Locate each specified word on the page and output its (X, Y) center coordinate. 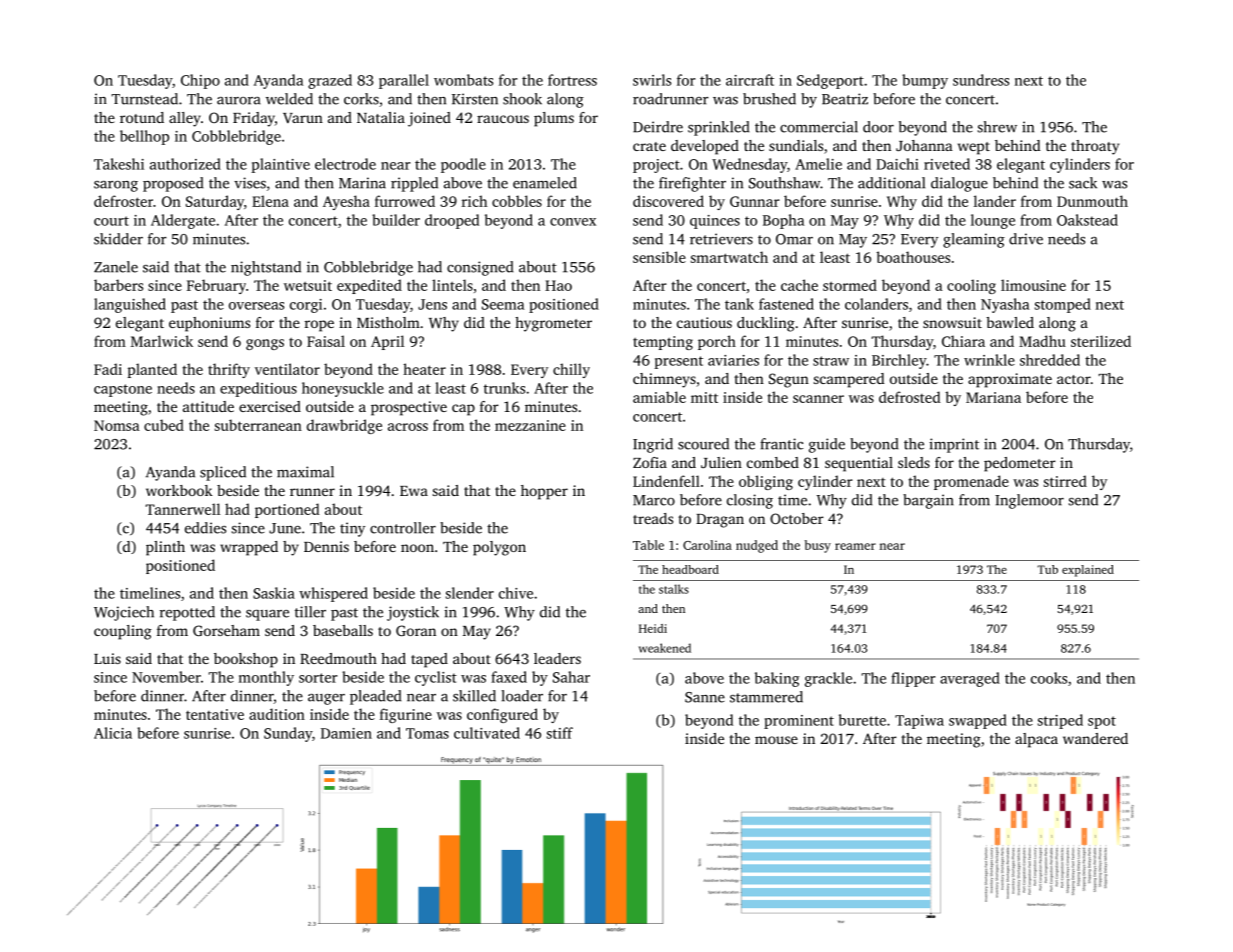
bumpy (925, 81)
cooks (1049, 678)
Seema (503, 304)
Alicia (113, 733)
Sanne (705, 697)
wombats (463, 80)
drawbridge (344, 426)
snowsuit (952, 322)
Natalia (381, 117)
